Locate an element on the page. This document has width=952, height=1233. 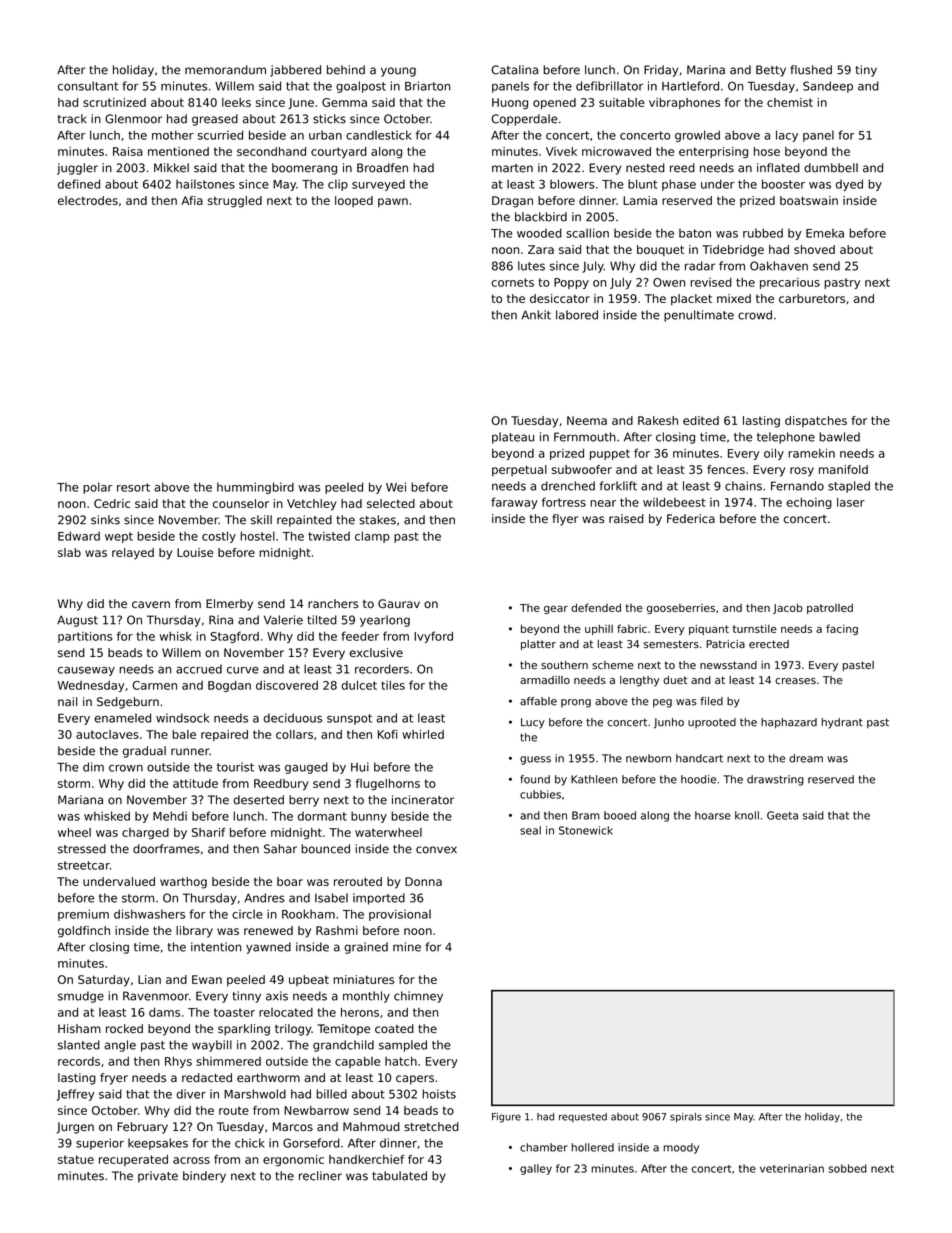
bindery is located at coordinates (204, 1177).
